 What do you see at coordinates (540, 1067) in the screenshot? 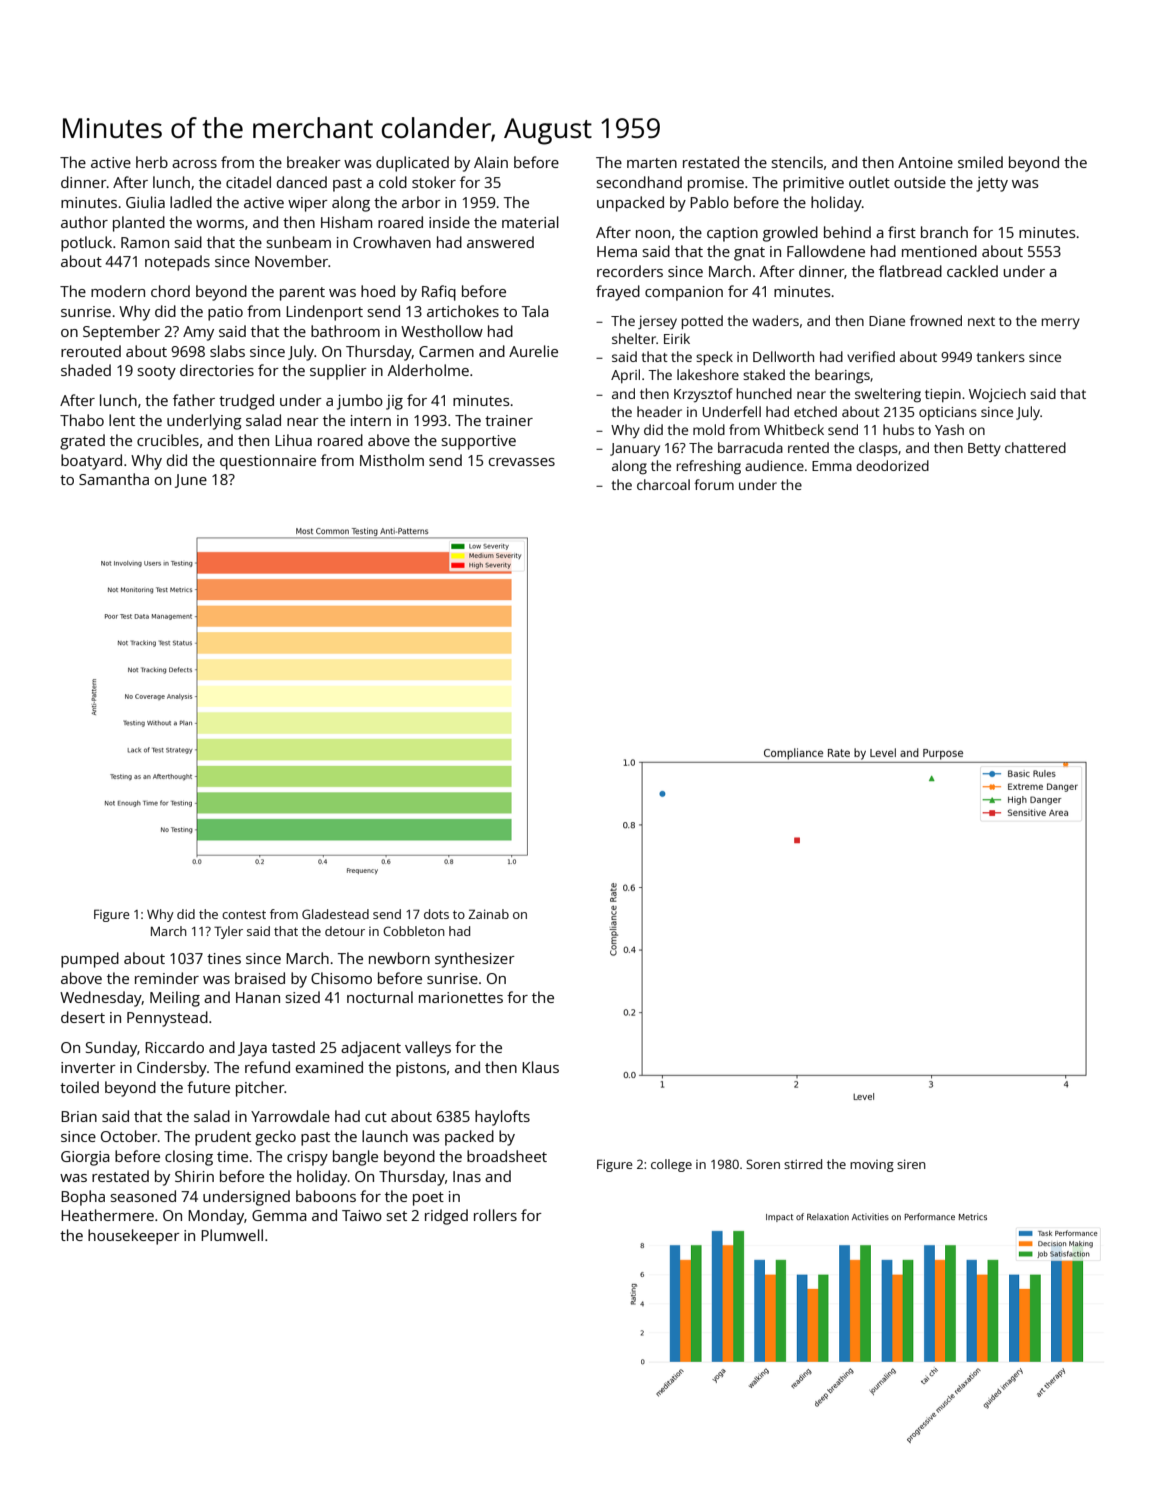
I see `Klaus` at bounding box center [540, 1067].
